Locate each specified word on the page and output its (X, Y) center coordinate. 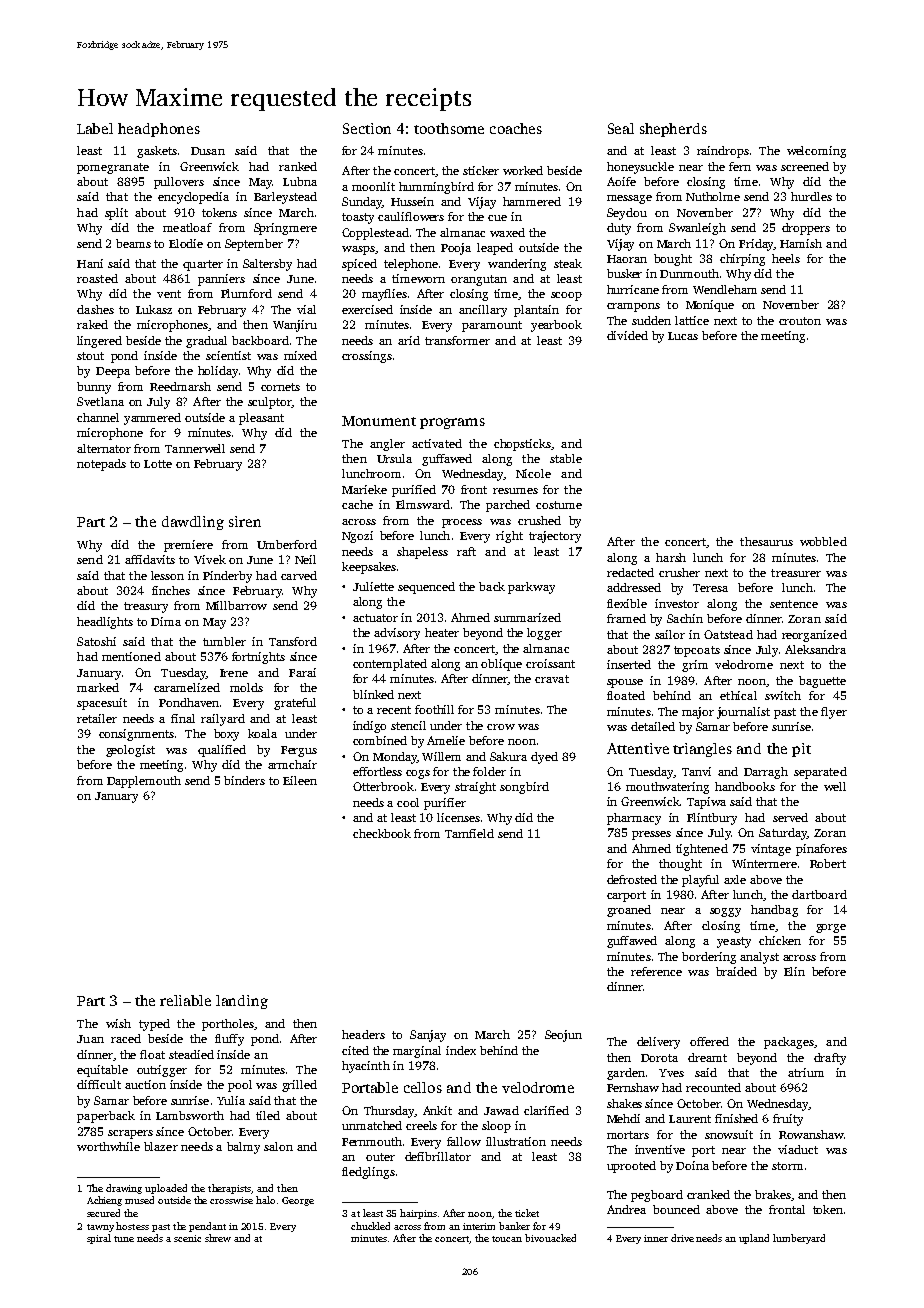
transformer (457, 340)
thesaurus (766, 541)
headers (363, 1034)
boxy (226, 735)
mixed (300, 355)
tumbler (224, 641)
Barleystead (285, 198)
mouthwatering (667, 788)
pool (240, 1086)
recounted (713, 1087)
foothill (434, 709)
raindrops (723, 152)
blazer (161, 1146)
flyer (834, 713)
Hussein (412, 201)
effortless (377, 771)
